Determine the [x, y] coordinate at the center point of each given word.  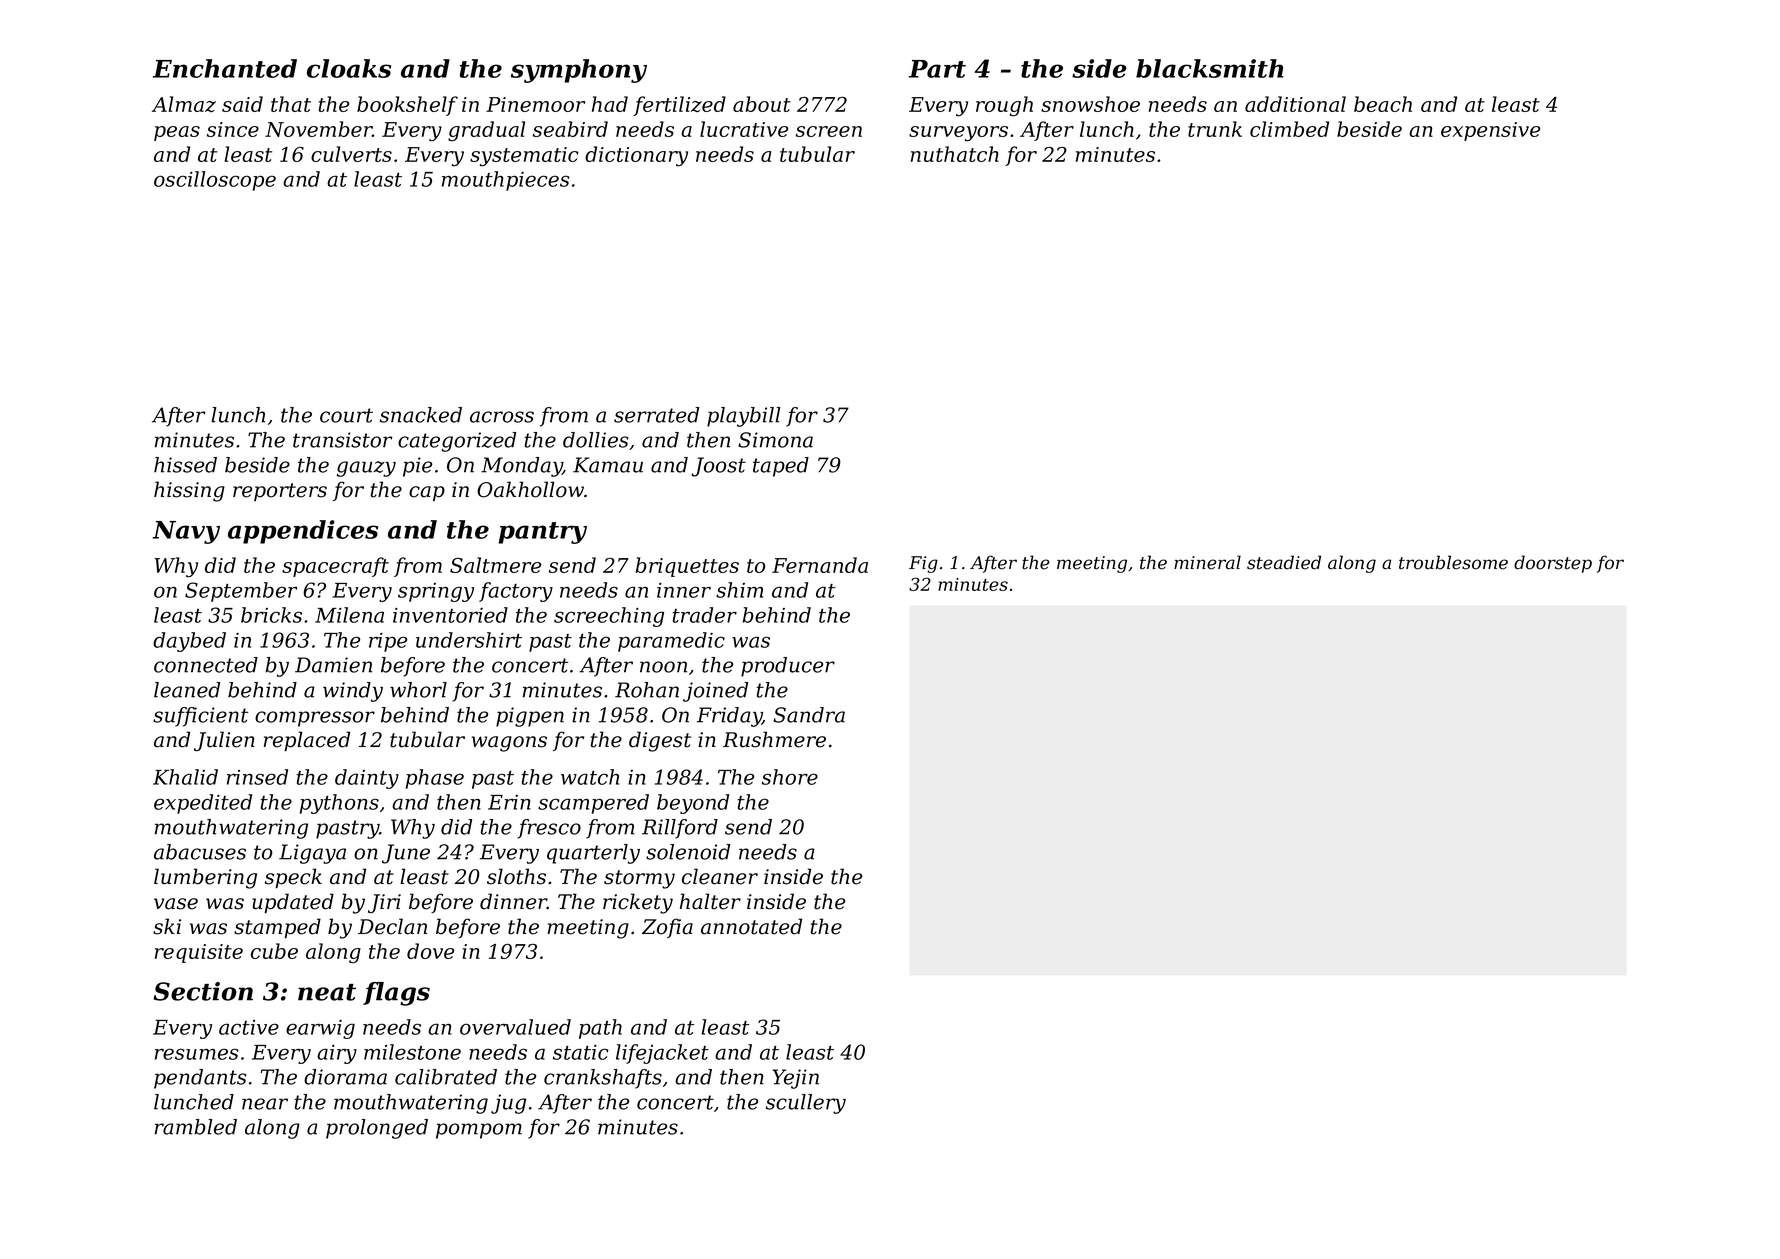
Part [937, 69]
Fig [923, 564]
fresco [549, 829]
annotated [751, 926]
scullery [806, 1104]
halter [710, 901]
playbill [743, 417]
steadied [1284, 562]
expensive [1490, 131]
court [346, 415]
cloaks [349, 68]
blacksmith [1210, 68]
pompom [479, 1131]
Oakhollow [530, 489]
